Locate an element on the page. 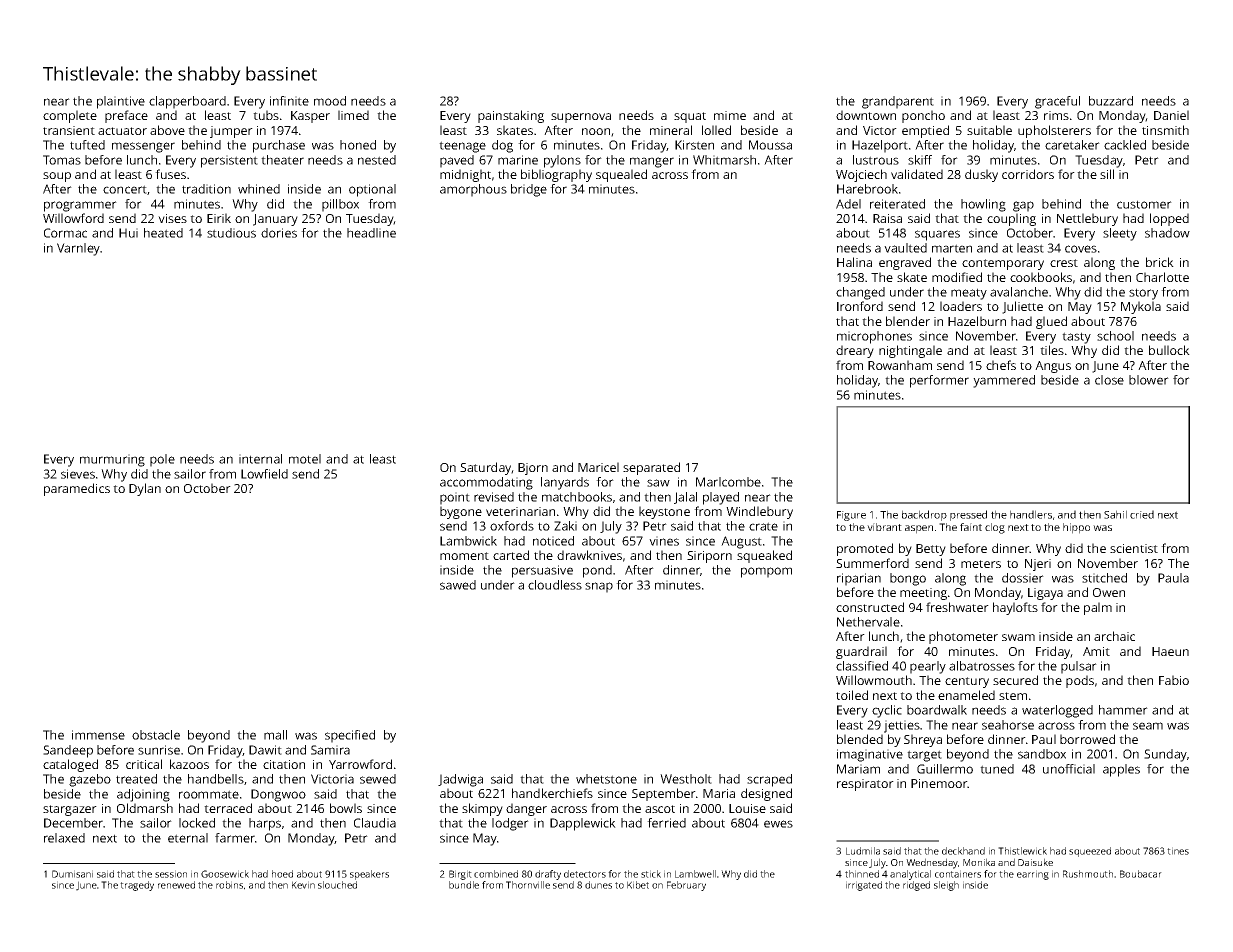 The width and height of the image is (1233, 952). paramedics is located at coordinates (77, 489).
